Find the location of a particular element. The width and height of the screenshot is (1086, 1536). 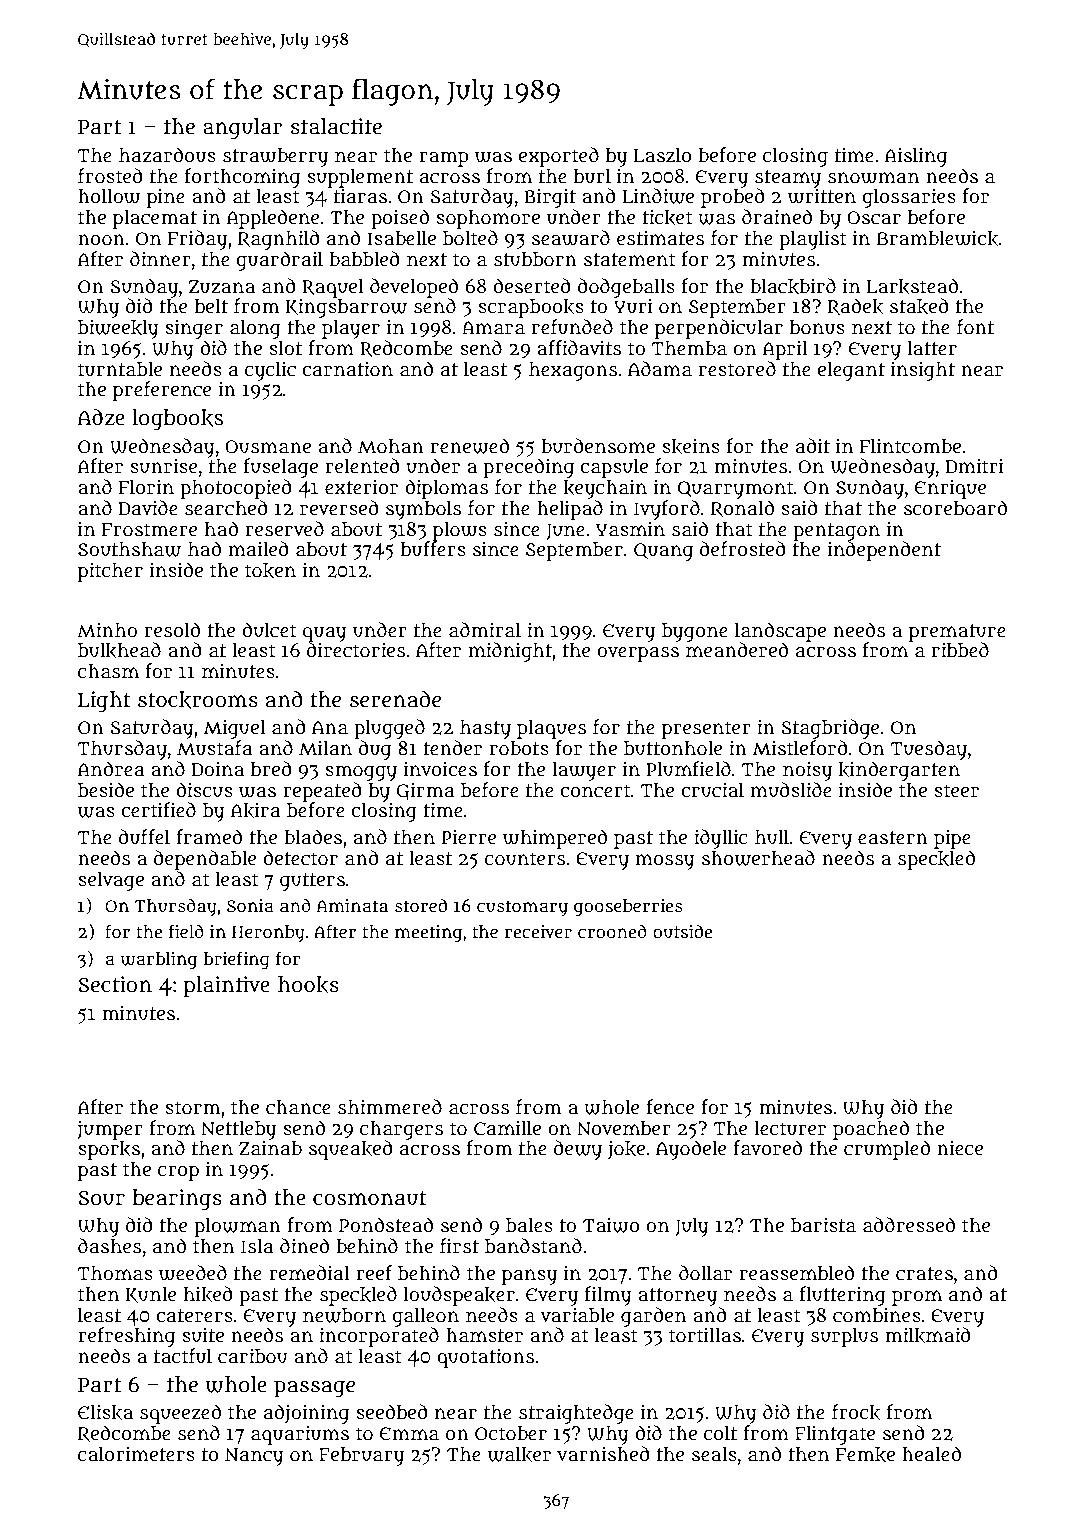

plowman is located at coordinates (237, 1227).
